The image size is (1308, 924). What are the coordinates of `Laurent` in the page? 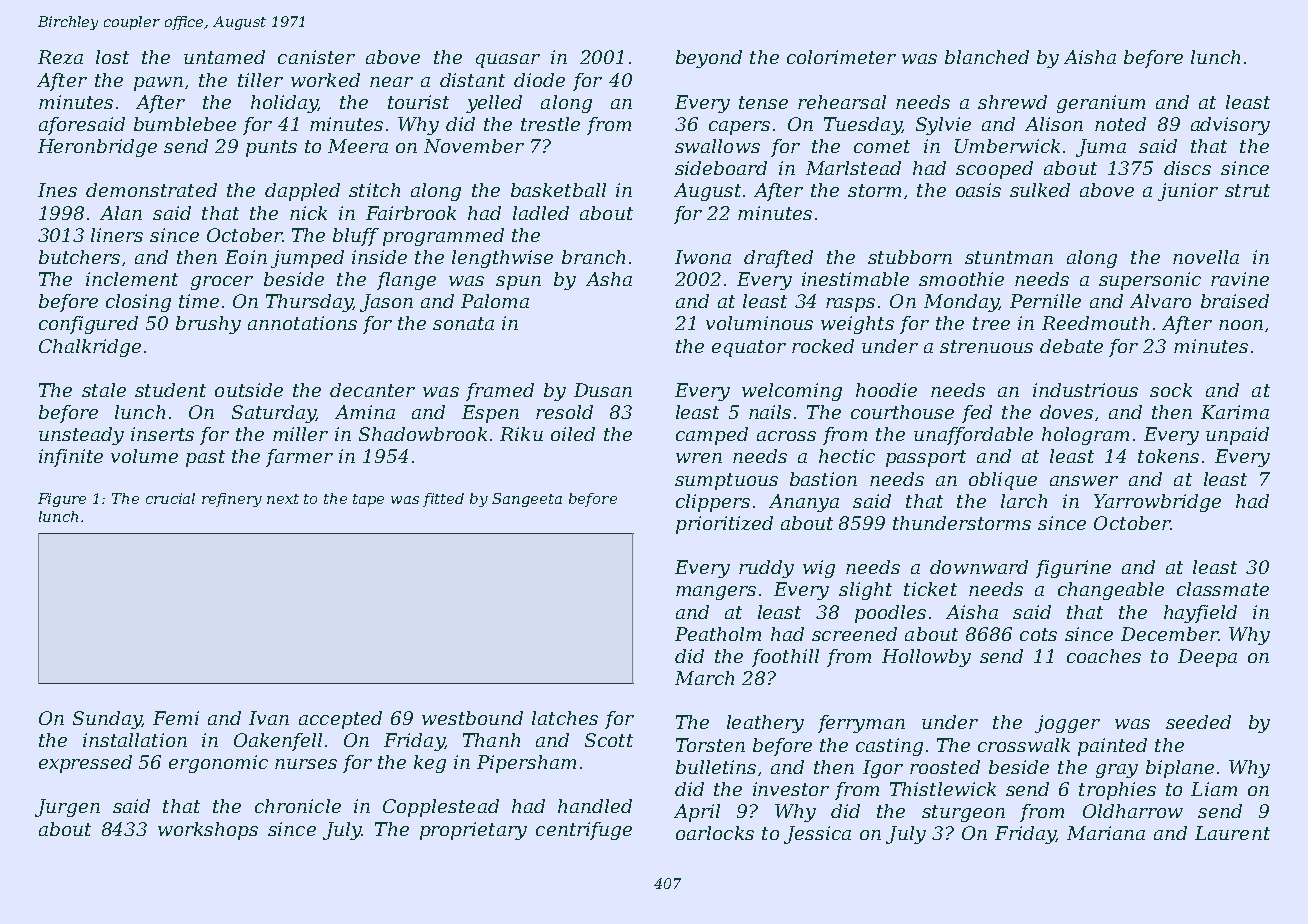 It's located at (1232, 833).
